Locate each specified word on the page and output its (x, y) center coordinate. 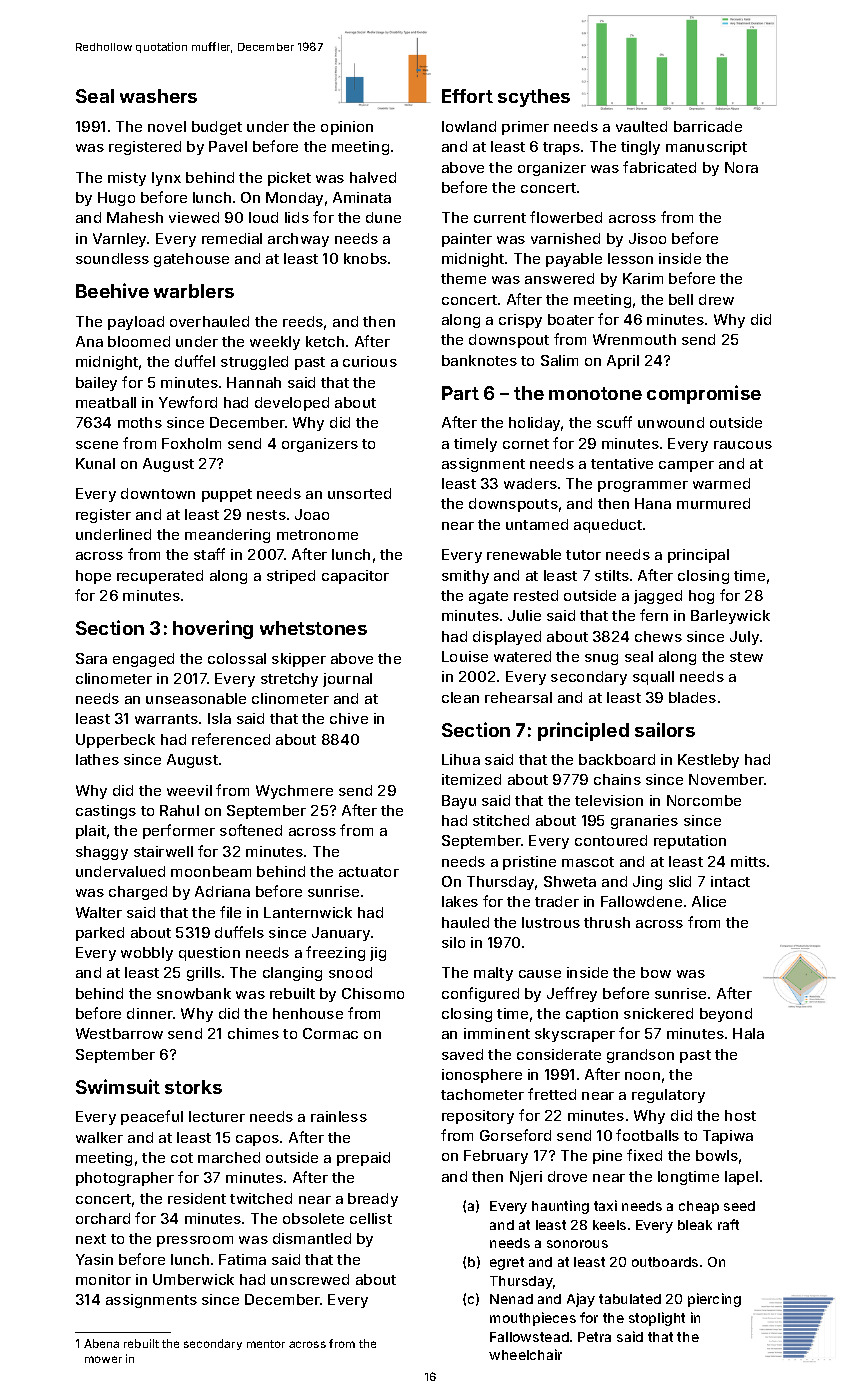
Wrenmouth (634, 339)
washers (158, 96)
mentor (266, 1344)
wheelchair (525, 1354)
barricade (708, 126)
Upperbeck (115, 741)
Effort (467, 96)
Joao (312, 514)
